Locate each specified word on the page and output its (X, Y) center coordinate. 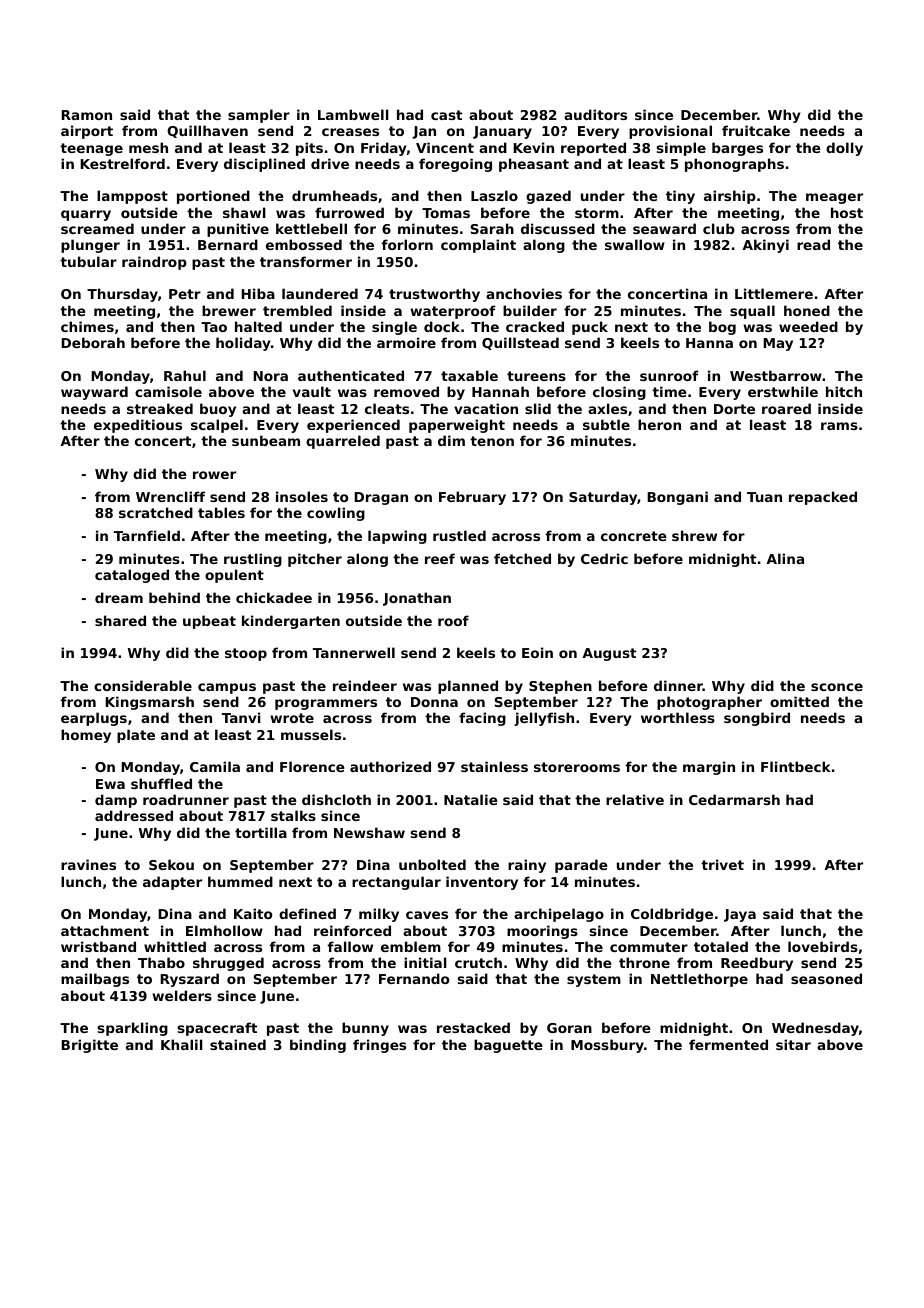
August (609, 654)
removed (406, 391)
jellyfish (544, 719)
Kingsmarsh (149, 703)
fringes (379, 1046)
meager (834, 198)
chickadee (274, 597)
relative (635, 799)
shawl (244, 212)
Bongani (677, 498)
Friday (383, 149)
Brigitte (89, 1046)
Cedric (604, 558)
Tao (214, 327)
